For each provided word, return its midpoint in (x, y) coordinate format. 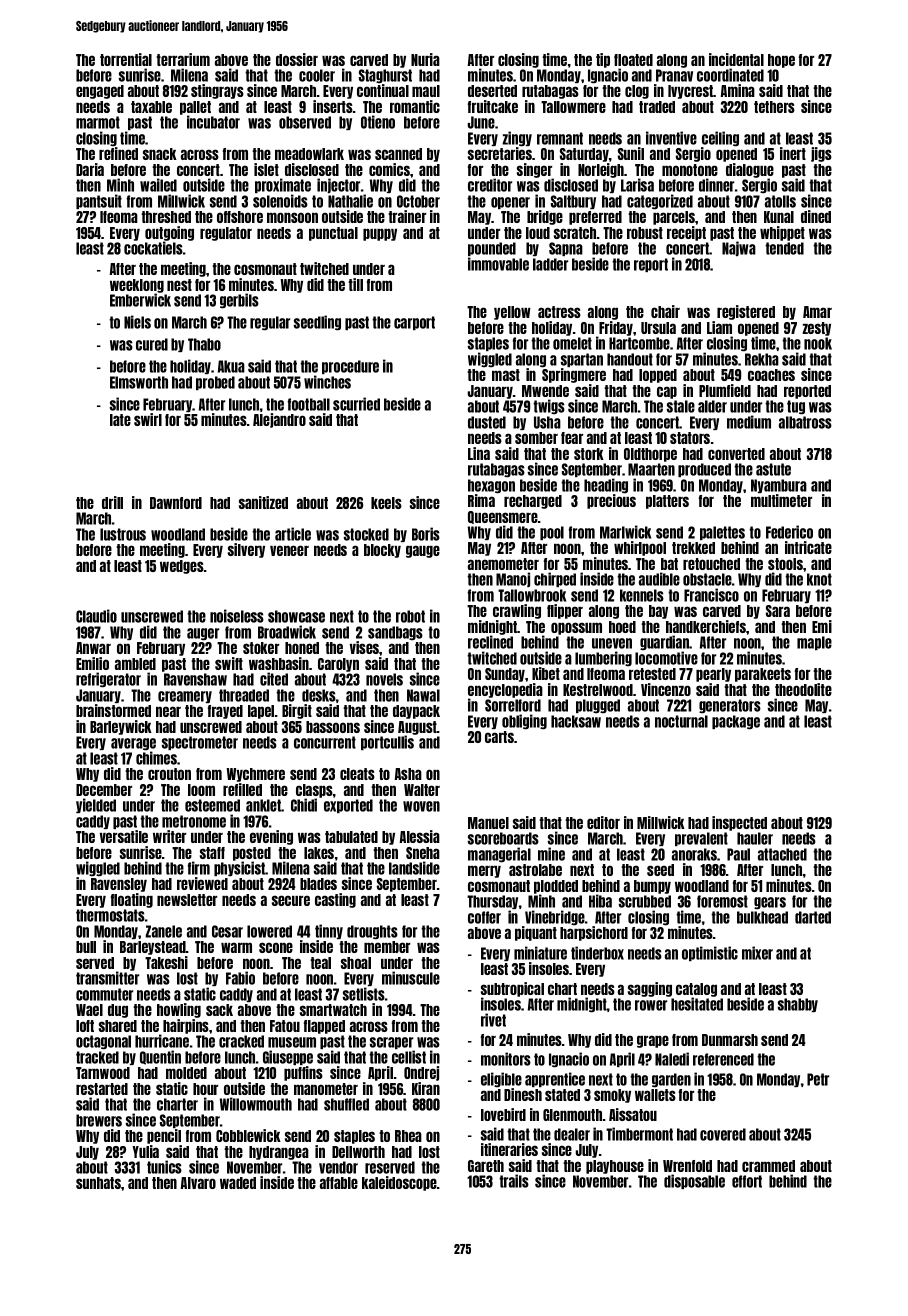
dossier (297, 59)
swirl (148, 419)
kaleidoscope (399, 1183)
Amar (817, 312)
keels (386, 503)
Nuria (425, 59)
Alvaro (198, 1183)
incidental (736, 59)
